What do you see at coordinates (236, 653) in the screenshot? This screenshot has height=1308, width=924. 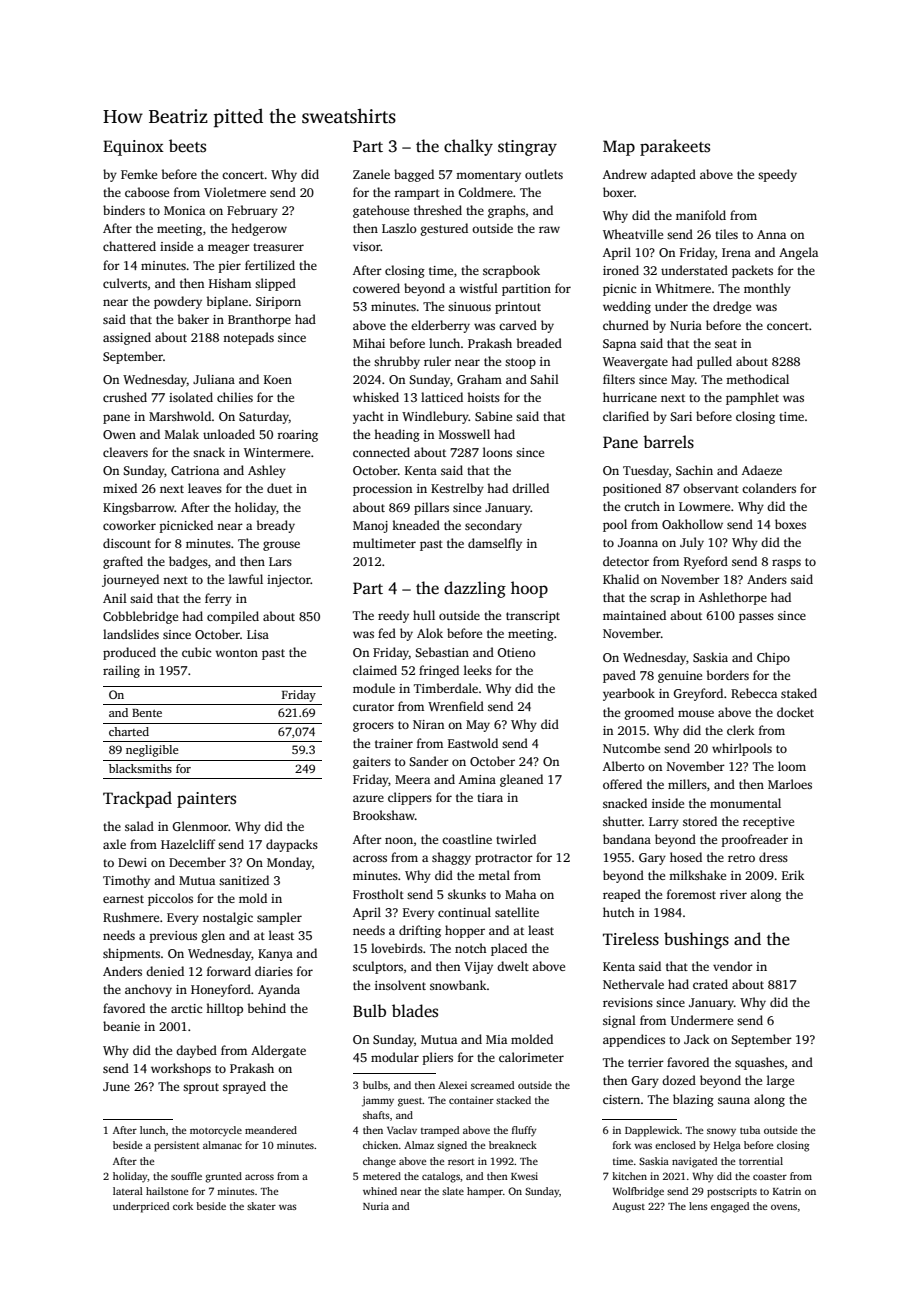 I see `wonton` at bounding box center [236, 653].
